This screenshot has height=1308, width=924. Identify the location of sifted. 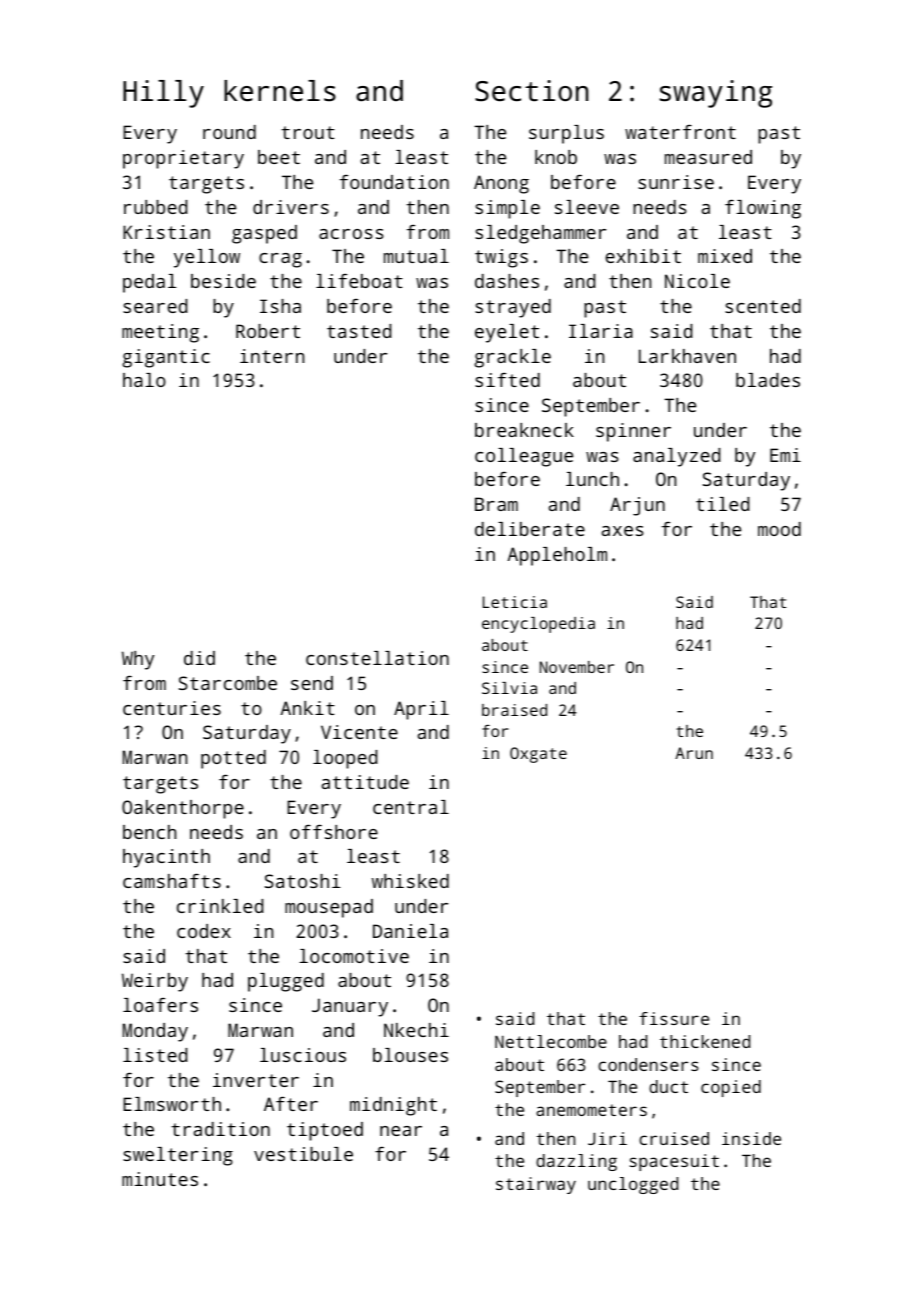
(507, 380).
